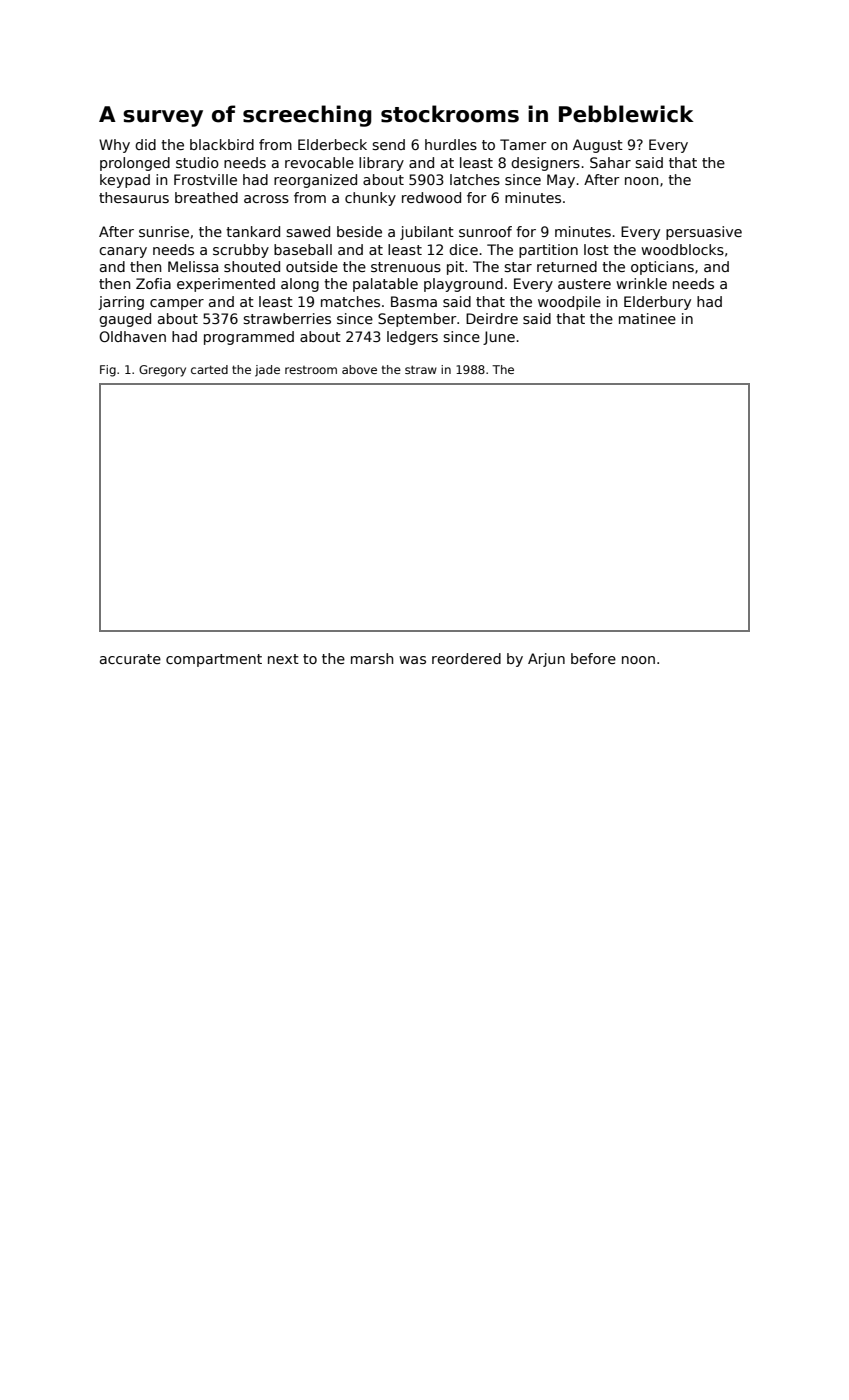  I want to click on marsh, so click(372, 658).
